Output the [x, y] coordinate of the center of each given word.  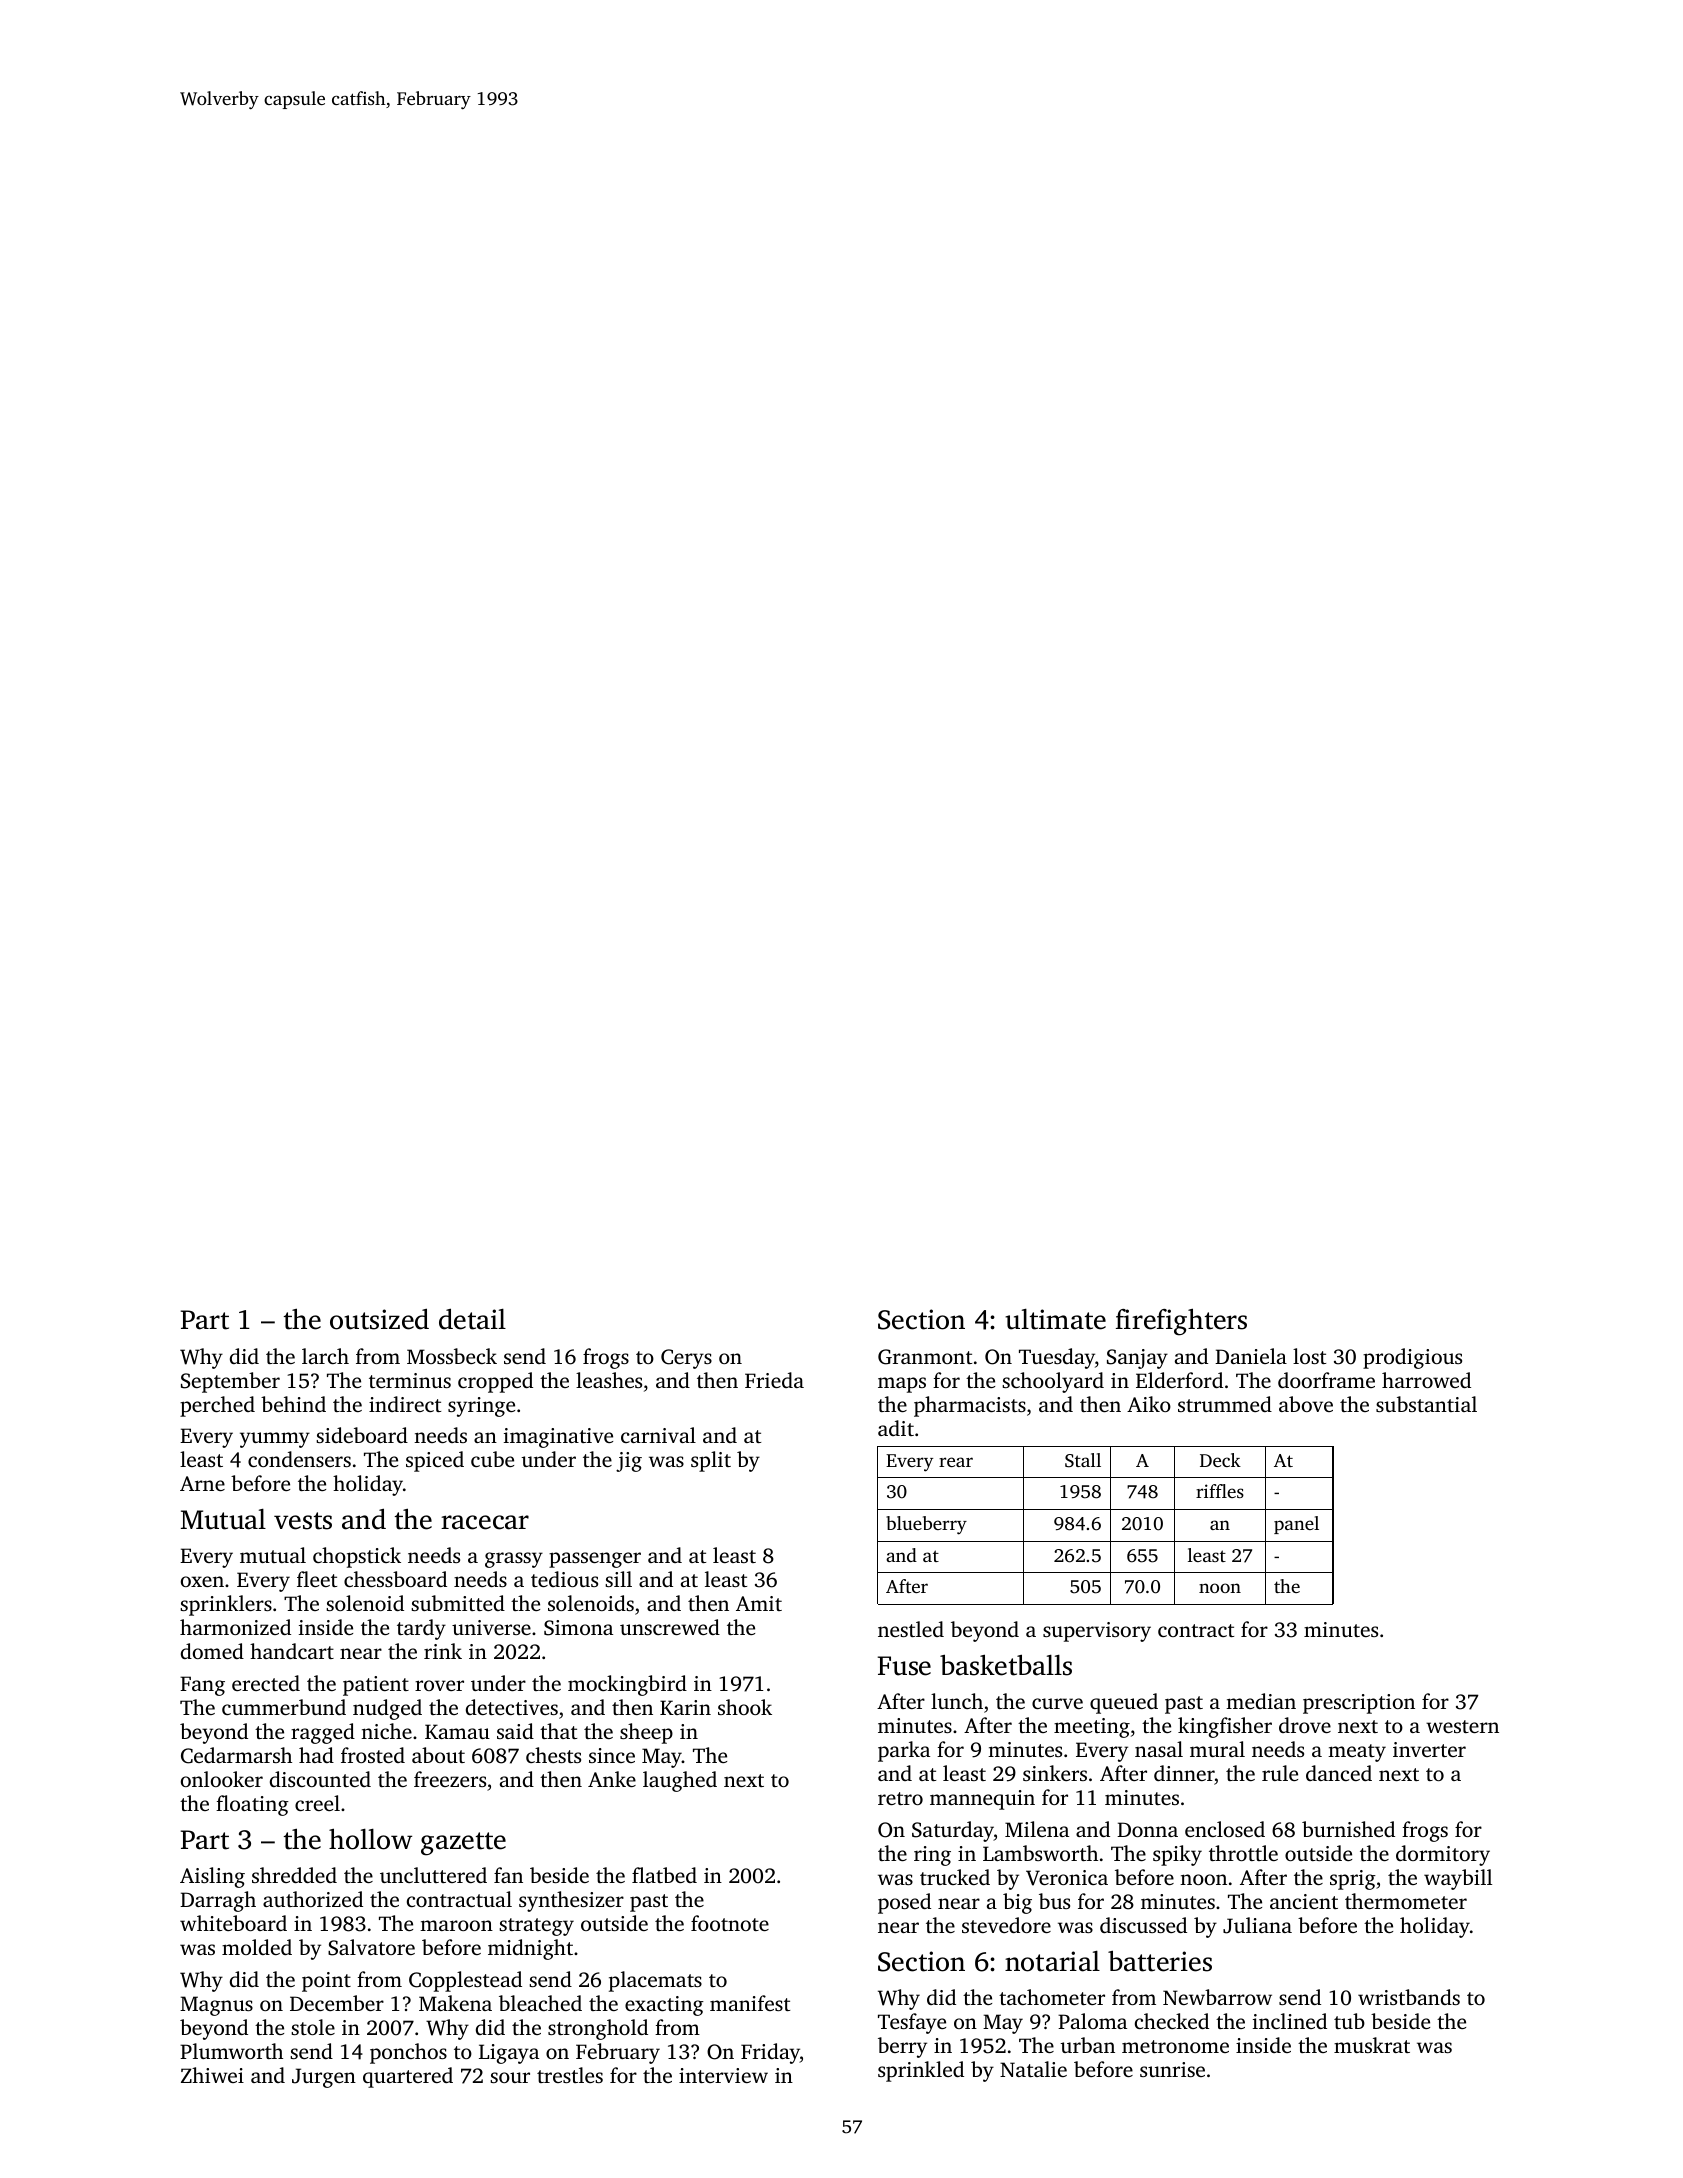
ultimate [1055, 1319]
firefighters [1181, 1322]
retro [900, 1798]
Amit [759, 1603]
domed [212, 1651]
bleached [540, 2003]
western [1462, 1726]
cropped [495, 1382]
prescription [1359, 1704]
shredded [294, 1875]
